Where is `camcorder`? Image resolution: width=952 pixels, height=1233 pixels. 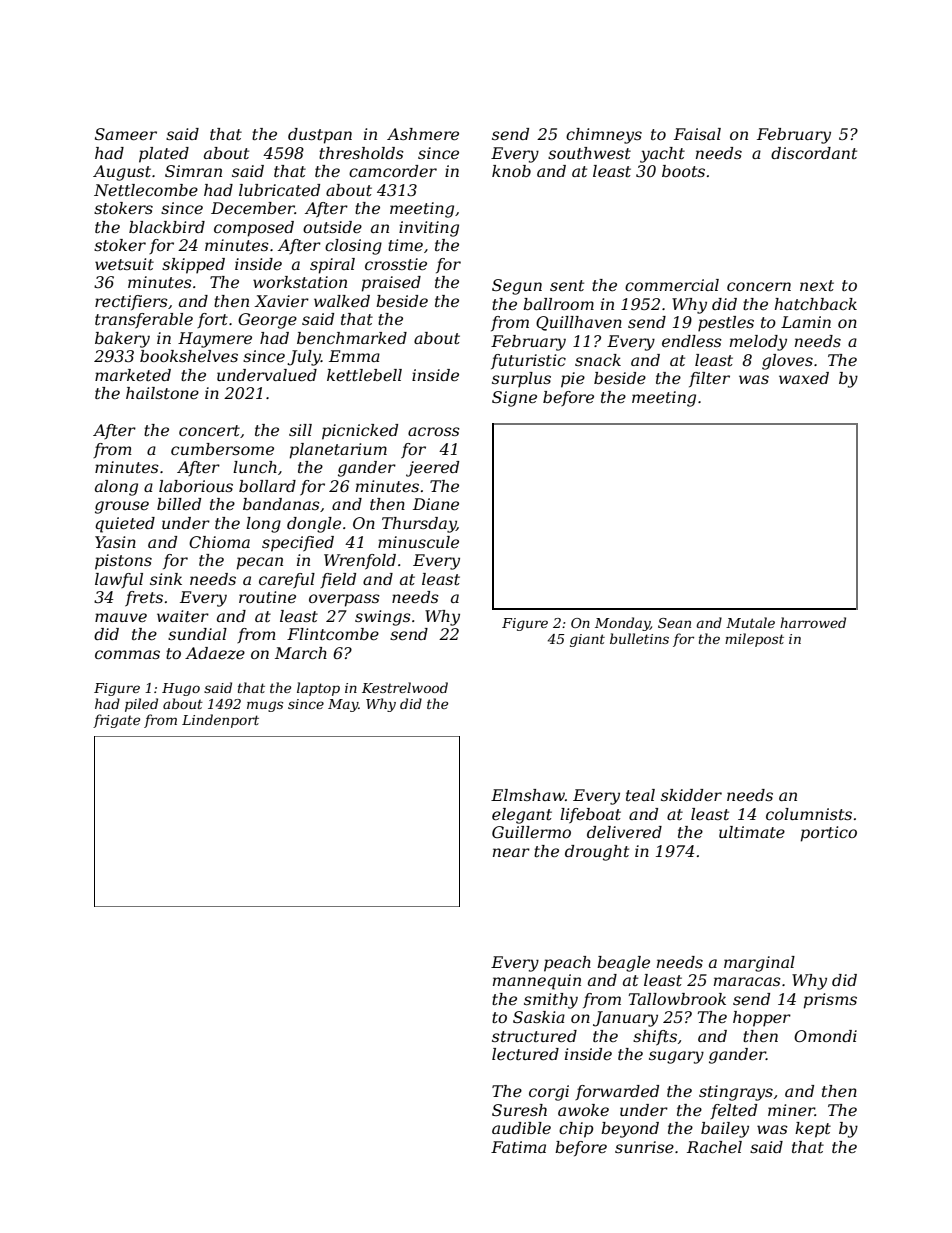 camcorder is located at coordinates (393, 171).
